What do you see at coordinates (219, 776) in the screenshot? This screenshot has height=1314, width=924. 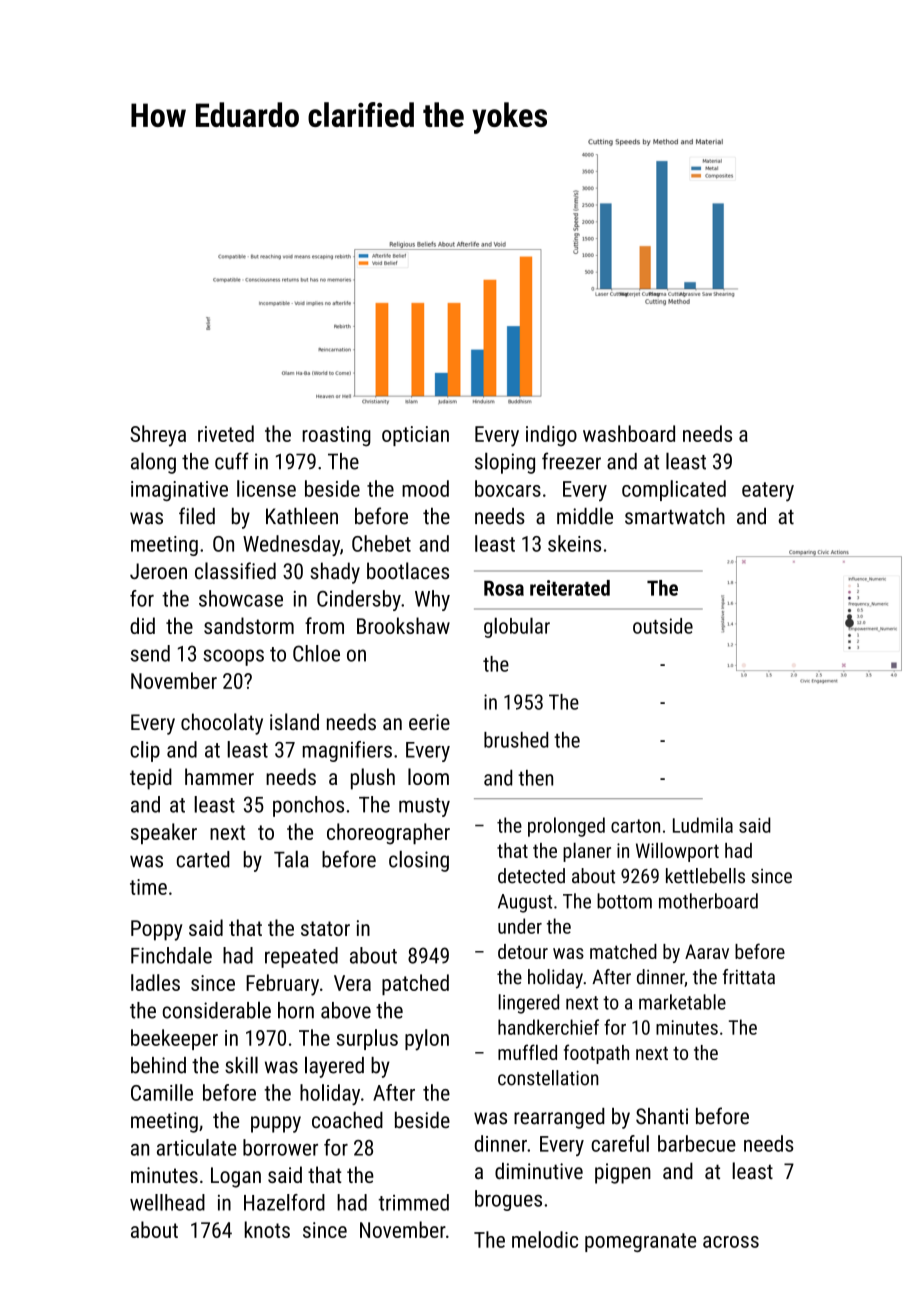 I see `hammer` at bounding box center [219, 776].
